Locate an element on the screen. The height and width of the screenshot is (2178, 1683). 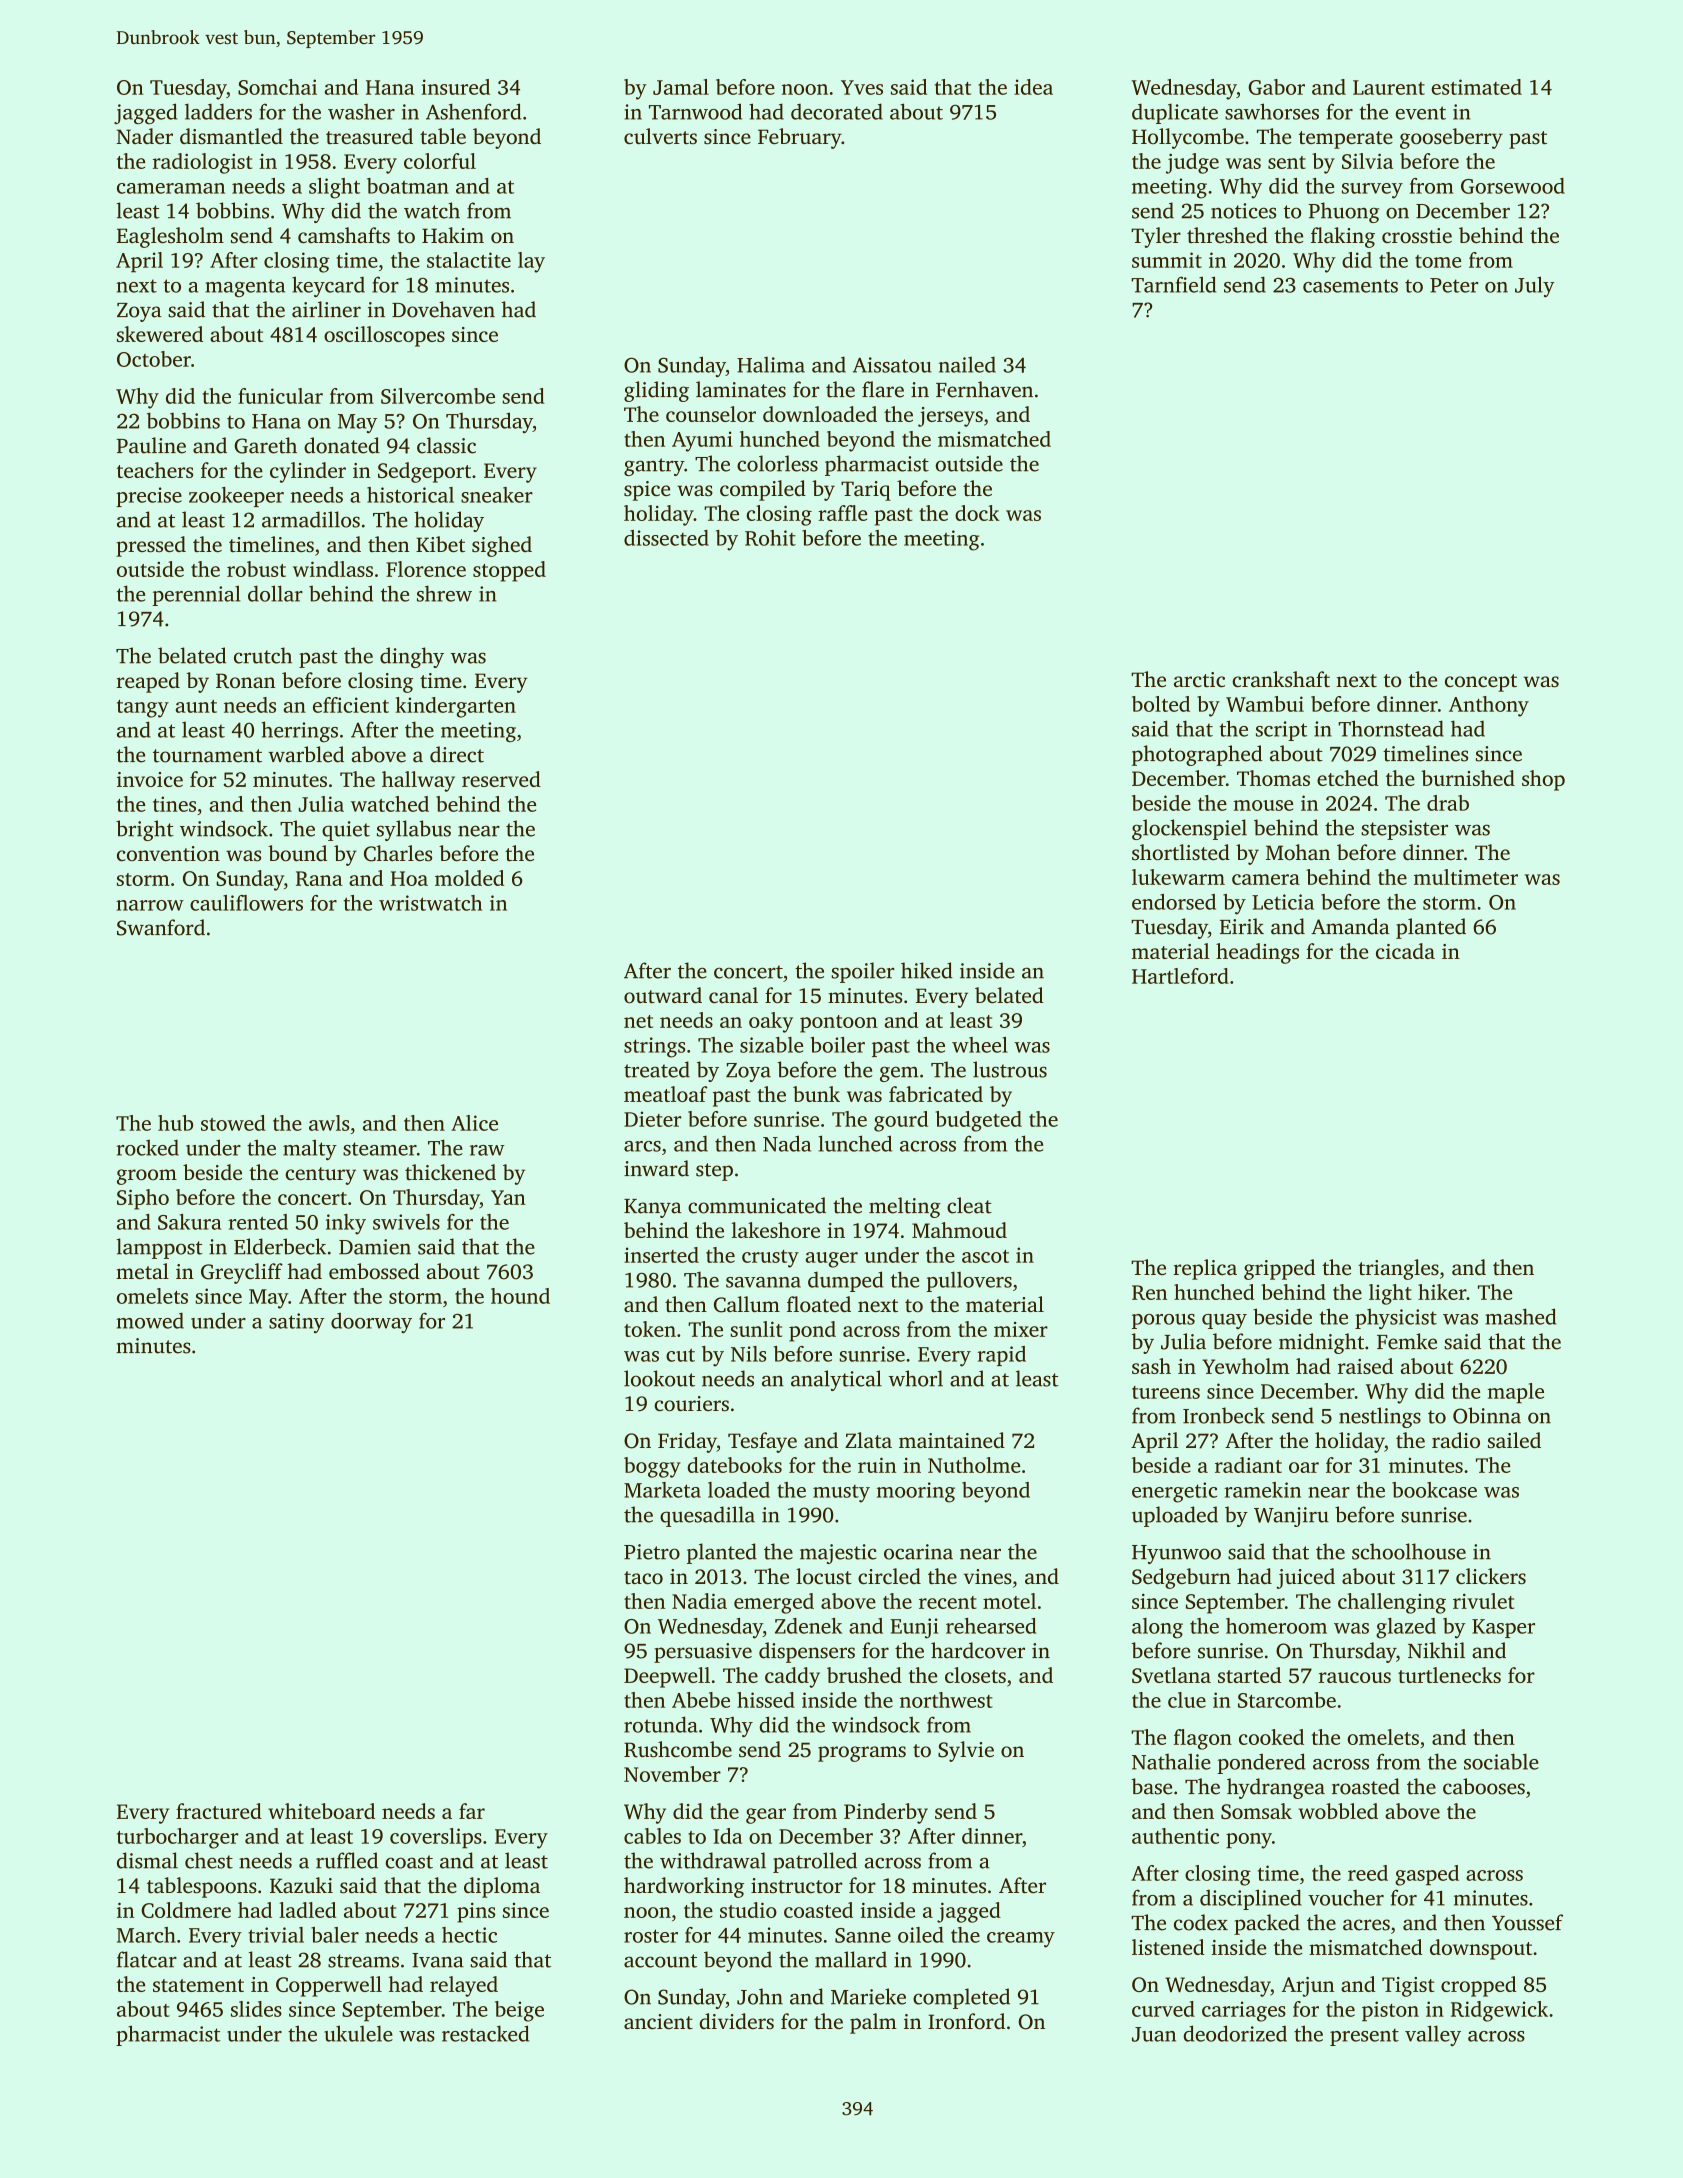
culverts is located at coordinates (660, 136).
